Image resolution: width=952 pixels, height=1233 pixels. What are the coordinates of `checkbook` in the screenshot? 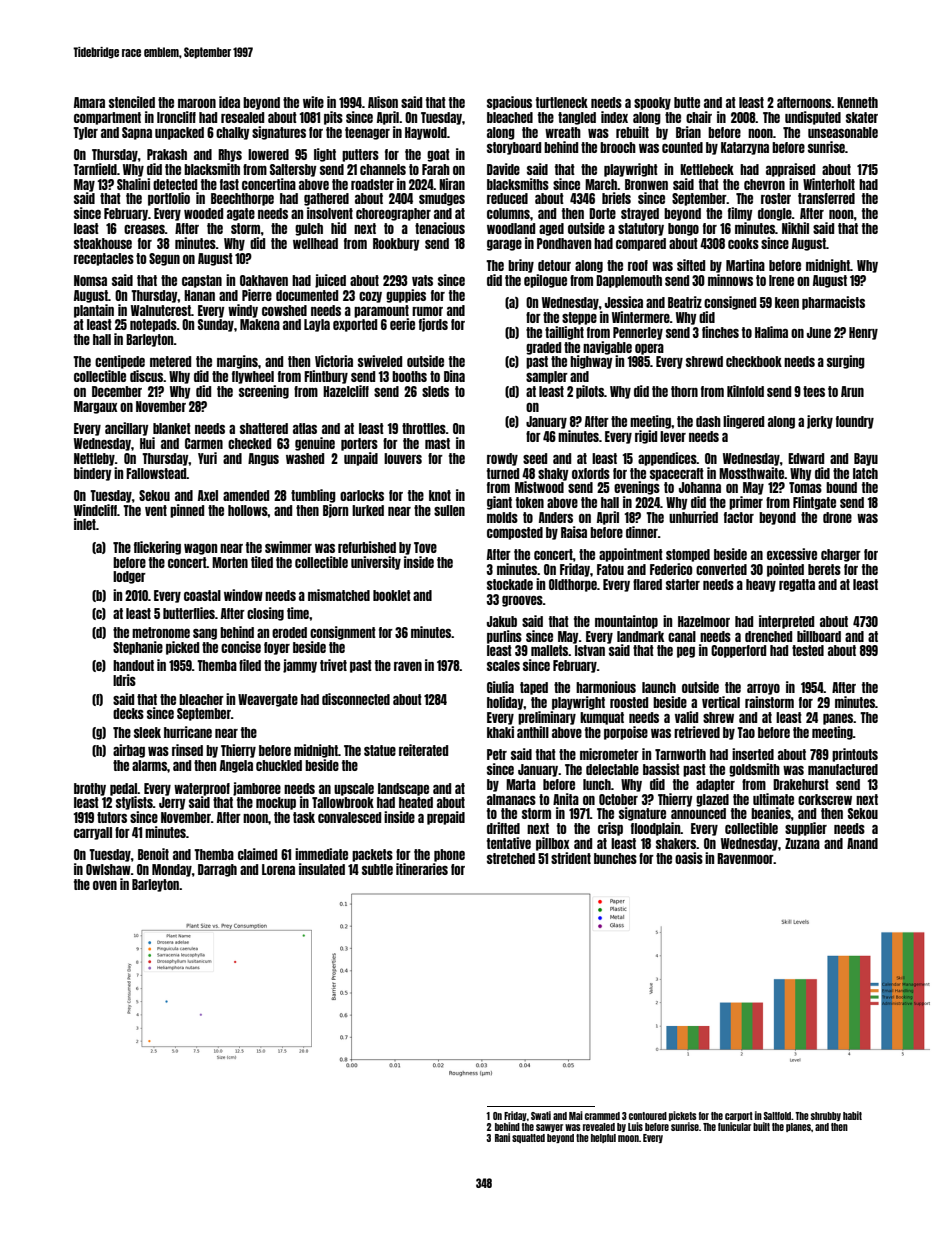 It's located at (754, 361).
